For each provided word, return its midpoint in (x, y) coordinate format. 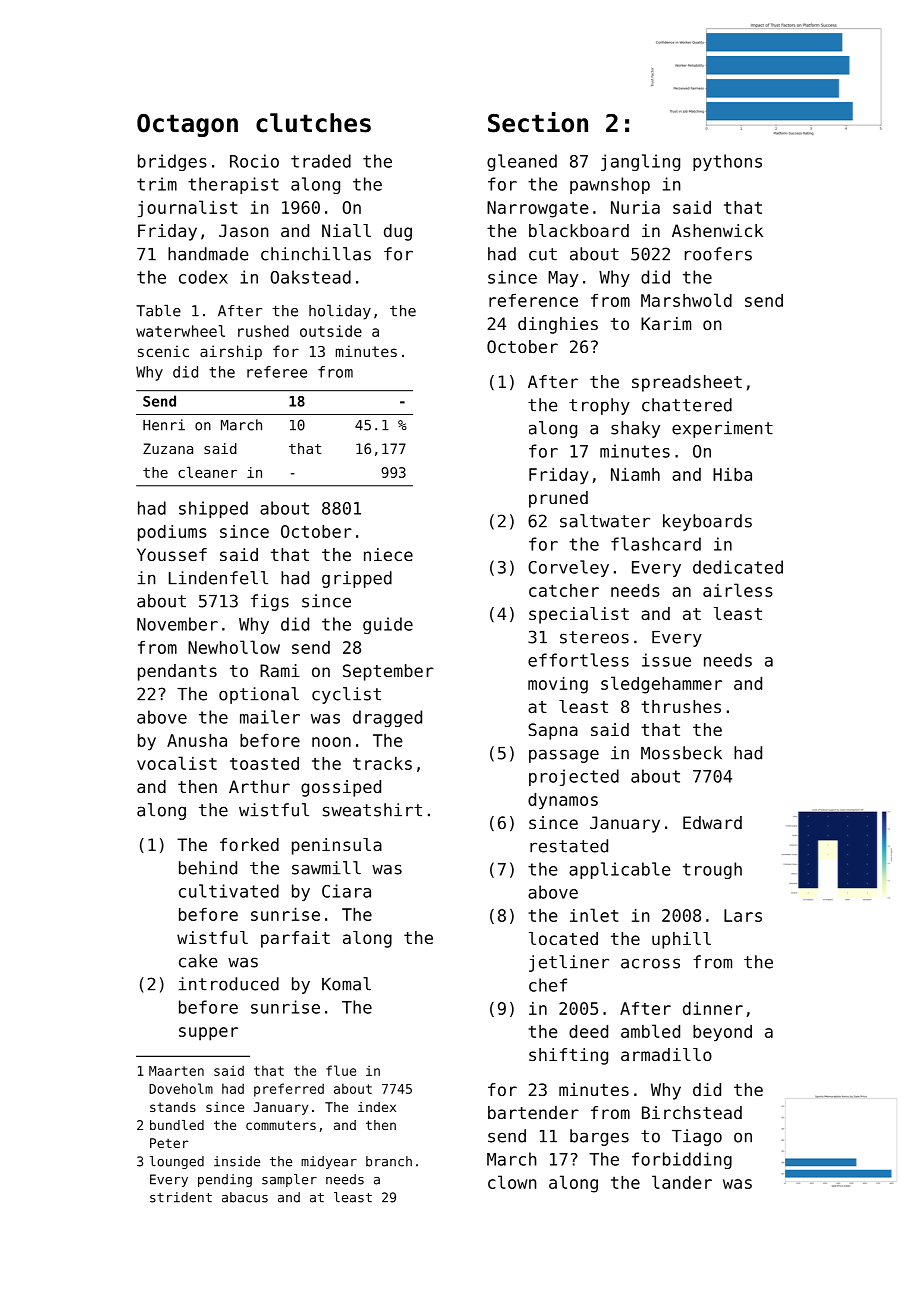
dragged (387, 718)
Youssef (172, 554)
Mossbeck (681, 753)
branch (389, 1161)
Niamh (635, 474)
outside (331, 331)
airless (737, 590)
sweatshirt (372, 810)
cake (198, 961)
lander (682, 1182)
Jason (244, 230)
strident (181, 1197)
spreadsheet (687, 383)
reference (533, 300)
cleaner (207, 472)
